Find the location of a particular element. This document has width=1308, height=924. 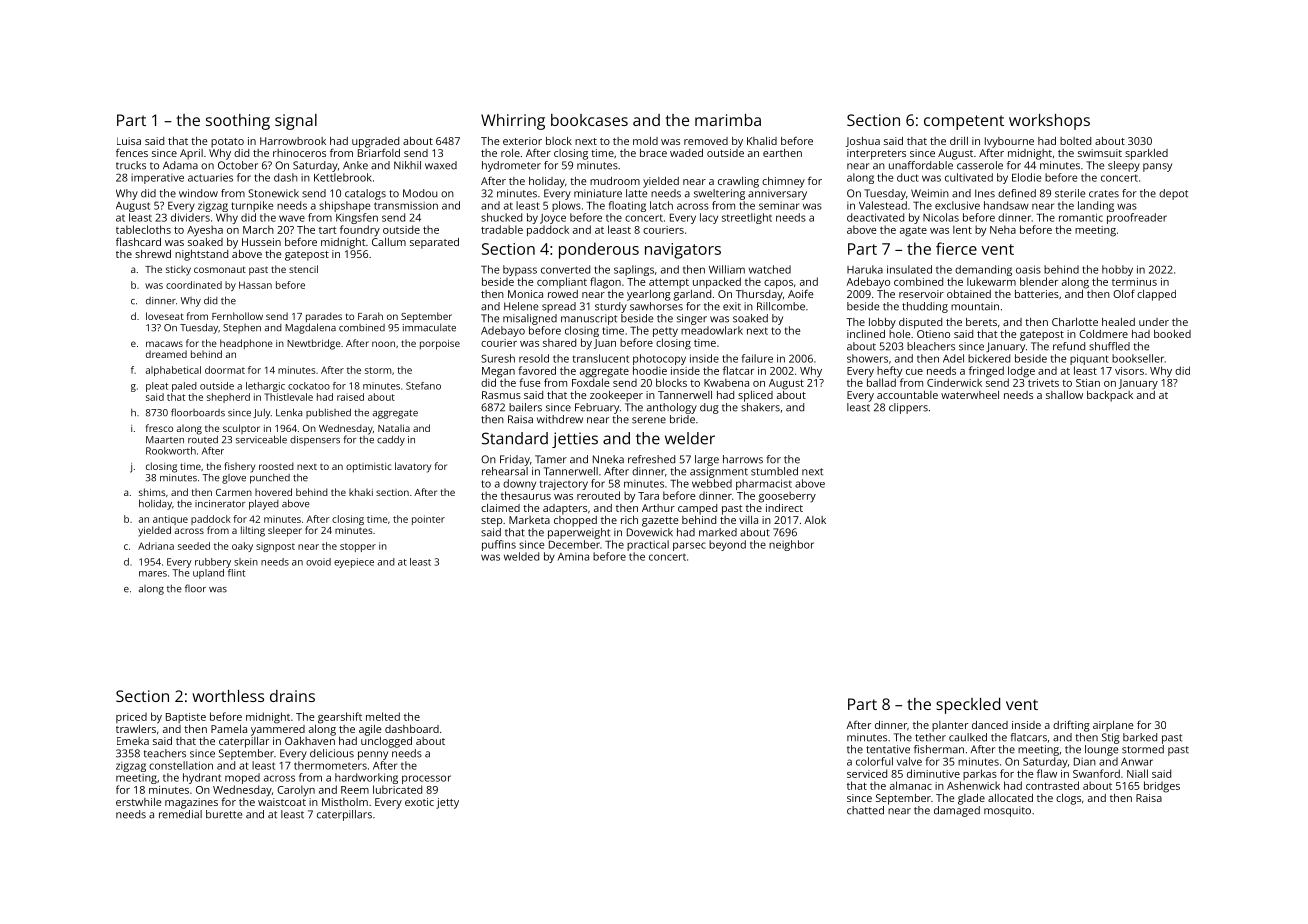

chatted is located at coordinates (865, 810).
